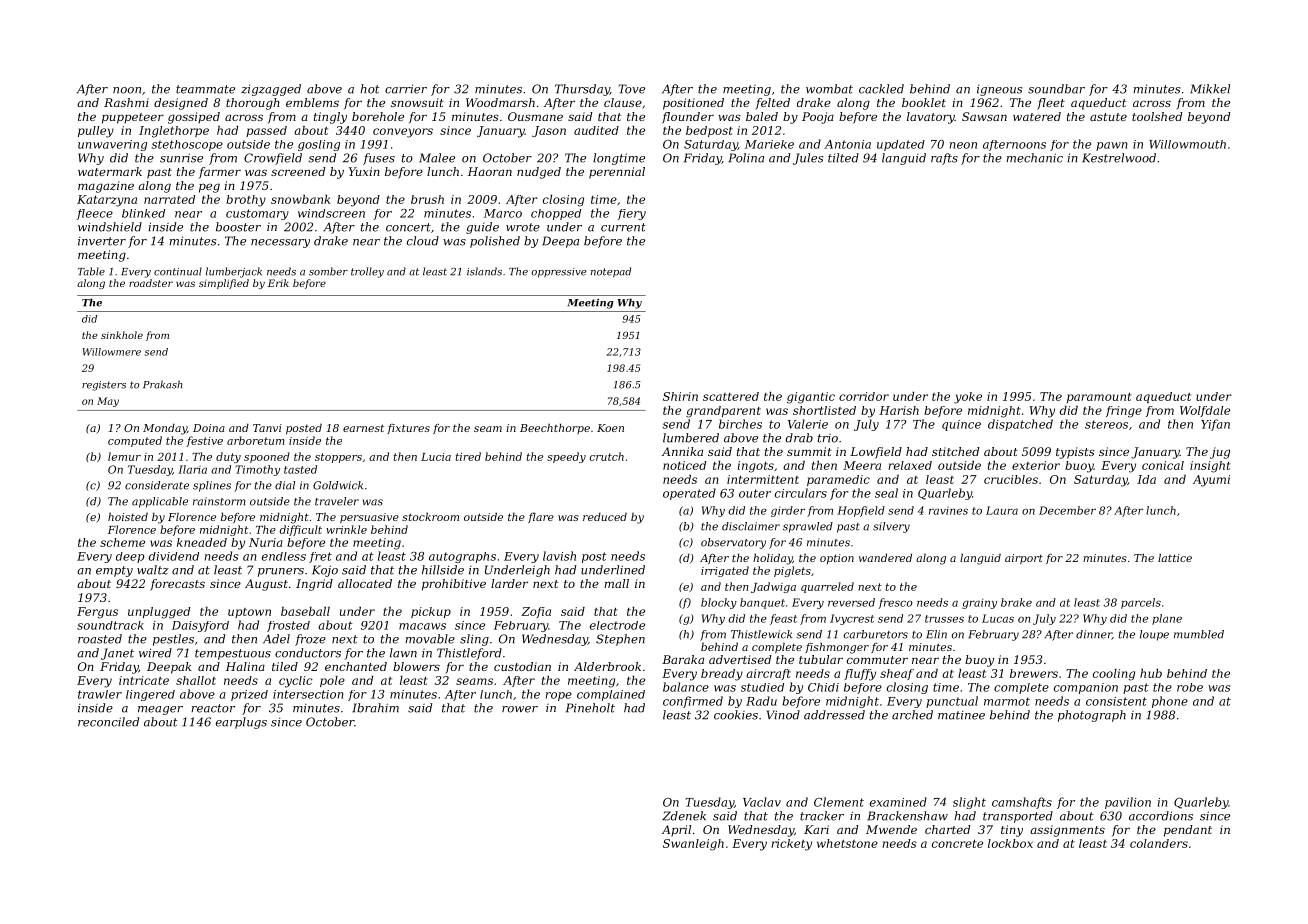 The image size is (1308, 924). Describe the element at coordinates (536, 612) in the screenshot. I see `Zofia` at that location.
